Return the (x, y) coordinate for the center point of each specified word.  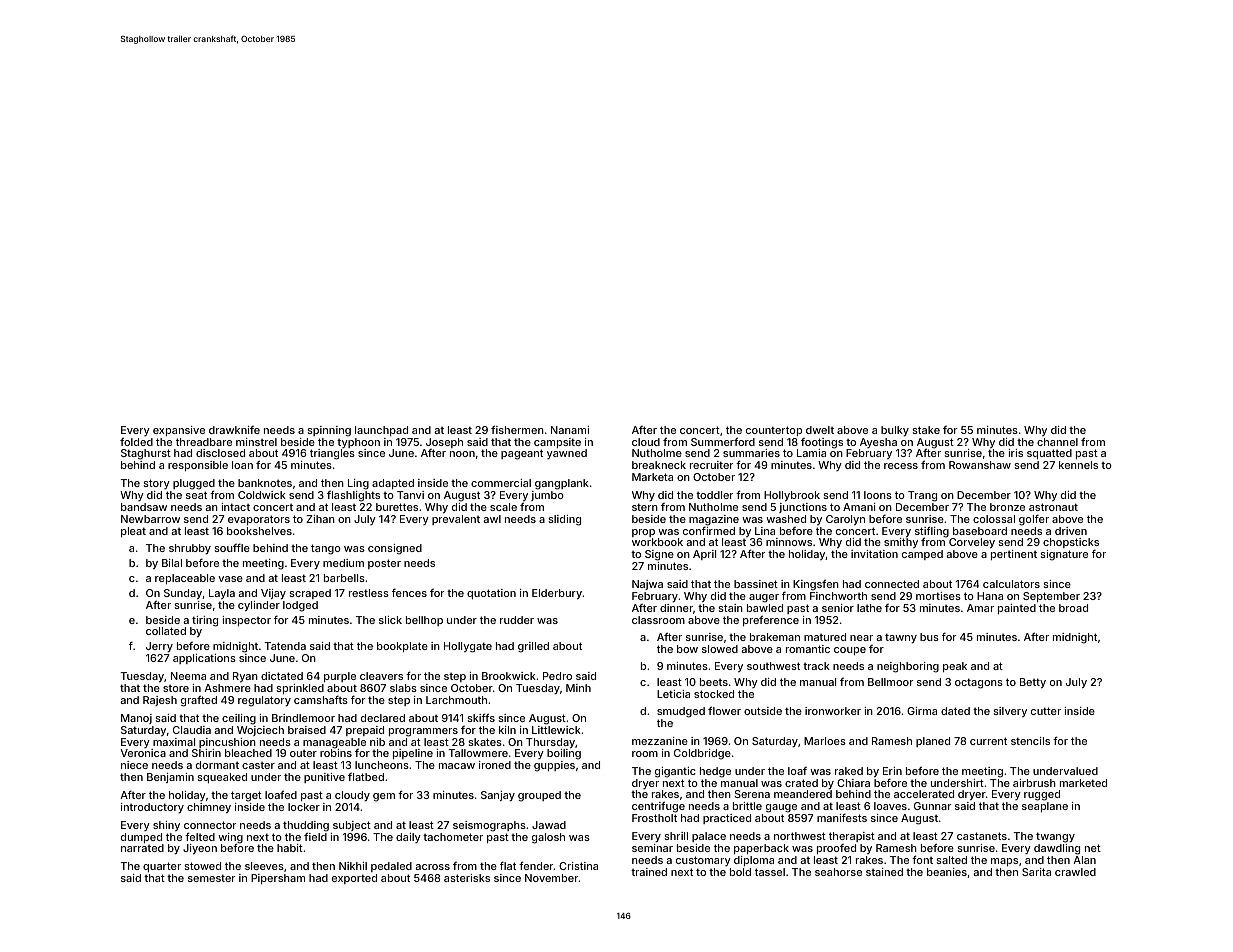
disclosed (220, 453)
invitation (874, 554)
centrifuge (658, 807)
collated (166, 631)
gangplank (562, 484)
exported (354, 879)
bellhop (424, 621)
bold (740, 872)
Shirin (206, 753)
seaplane (1045, 807)
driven (1071, 531)
